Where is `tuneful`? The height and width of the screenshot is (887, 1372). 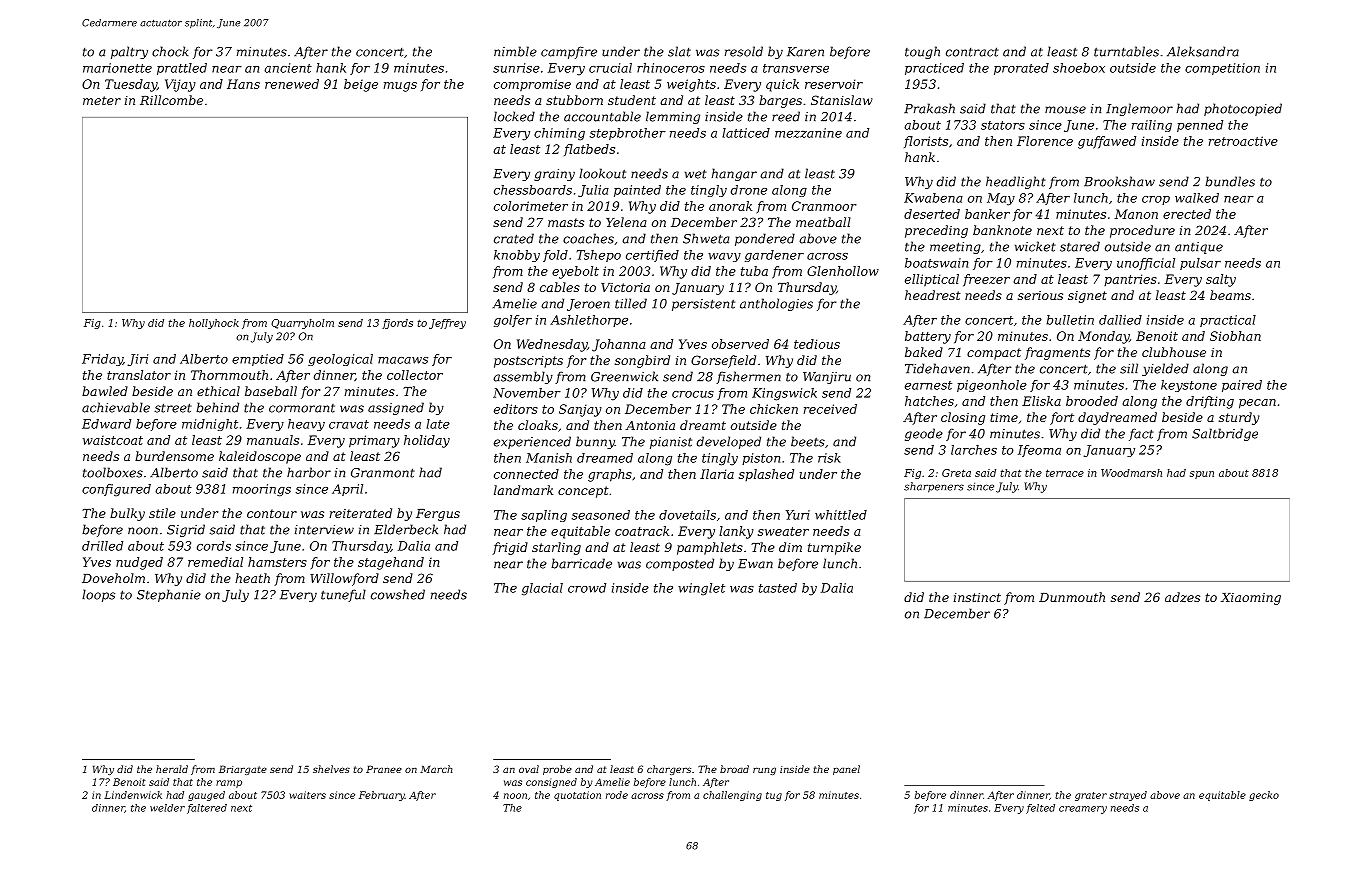 tuneful is located at coordinates (343, 595).
